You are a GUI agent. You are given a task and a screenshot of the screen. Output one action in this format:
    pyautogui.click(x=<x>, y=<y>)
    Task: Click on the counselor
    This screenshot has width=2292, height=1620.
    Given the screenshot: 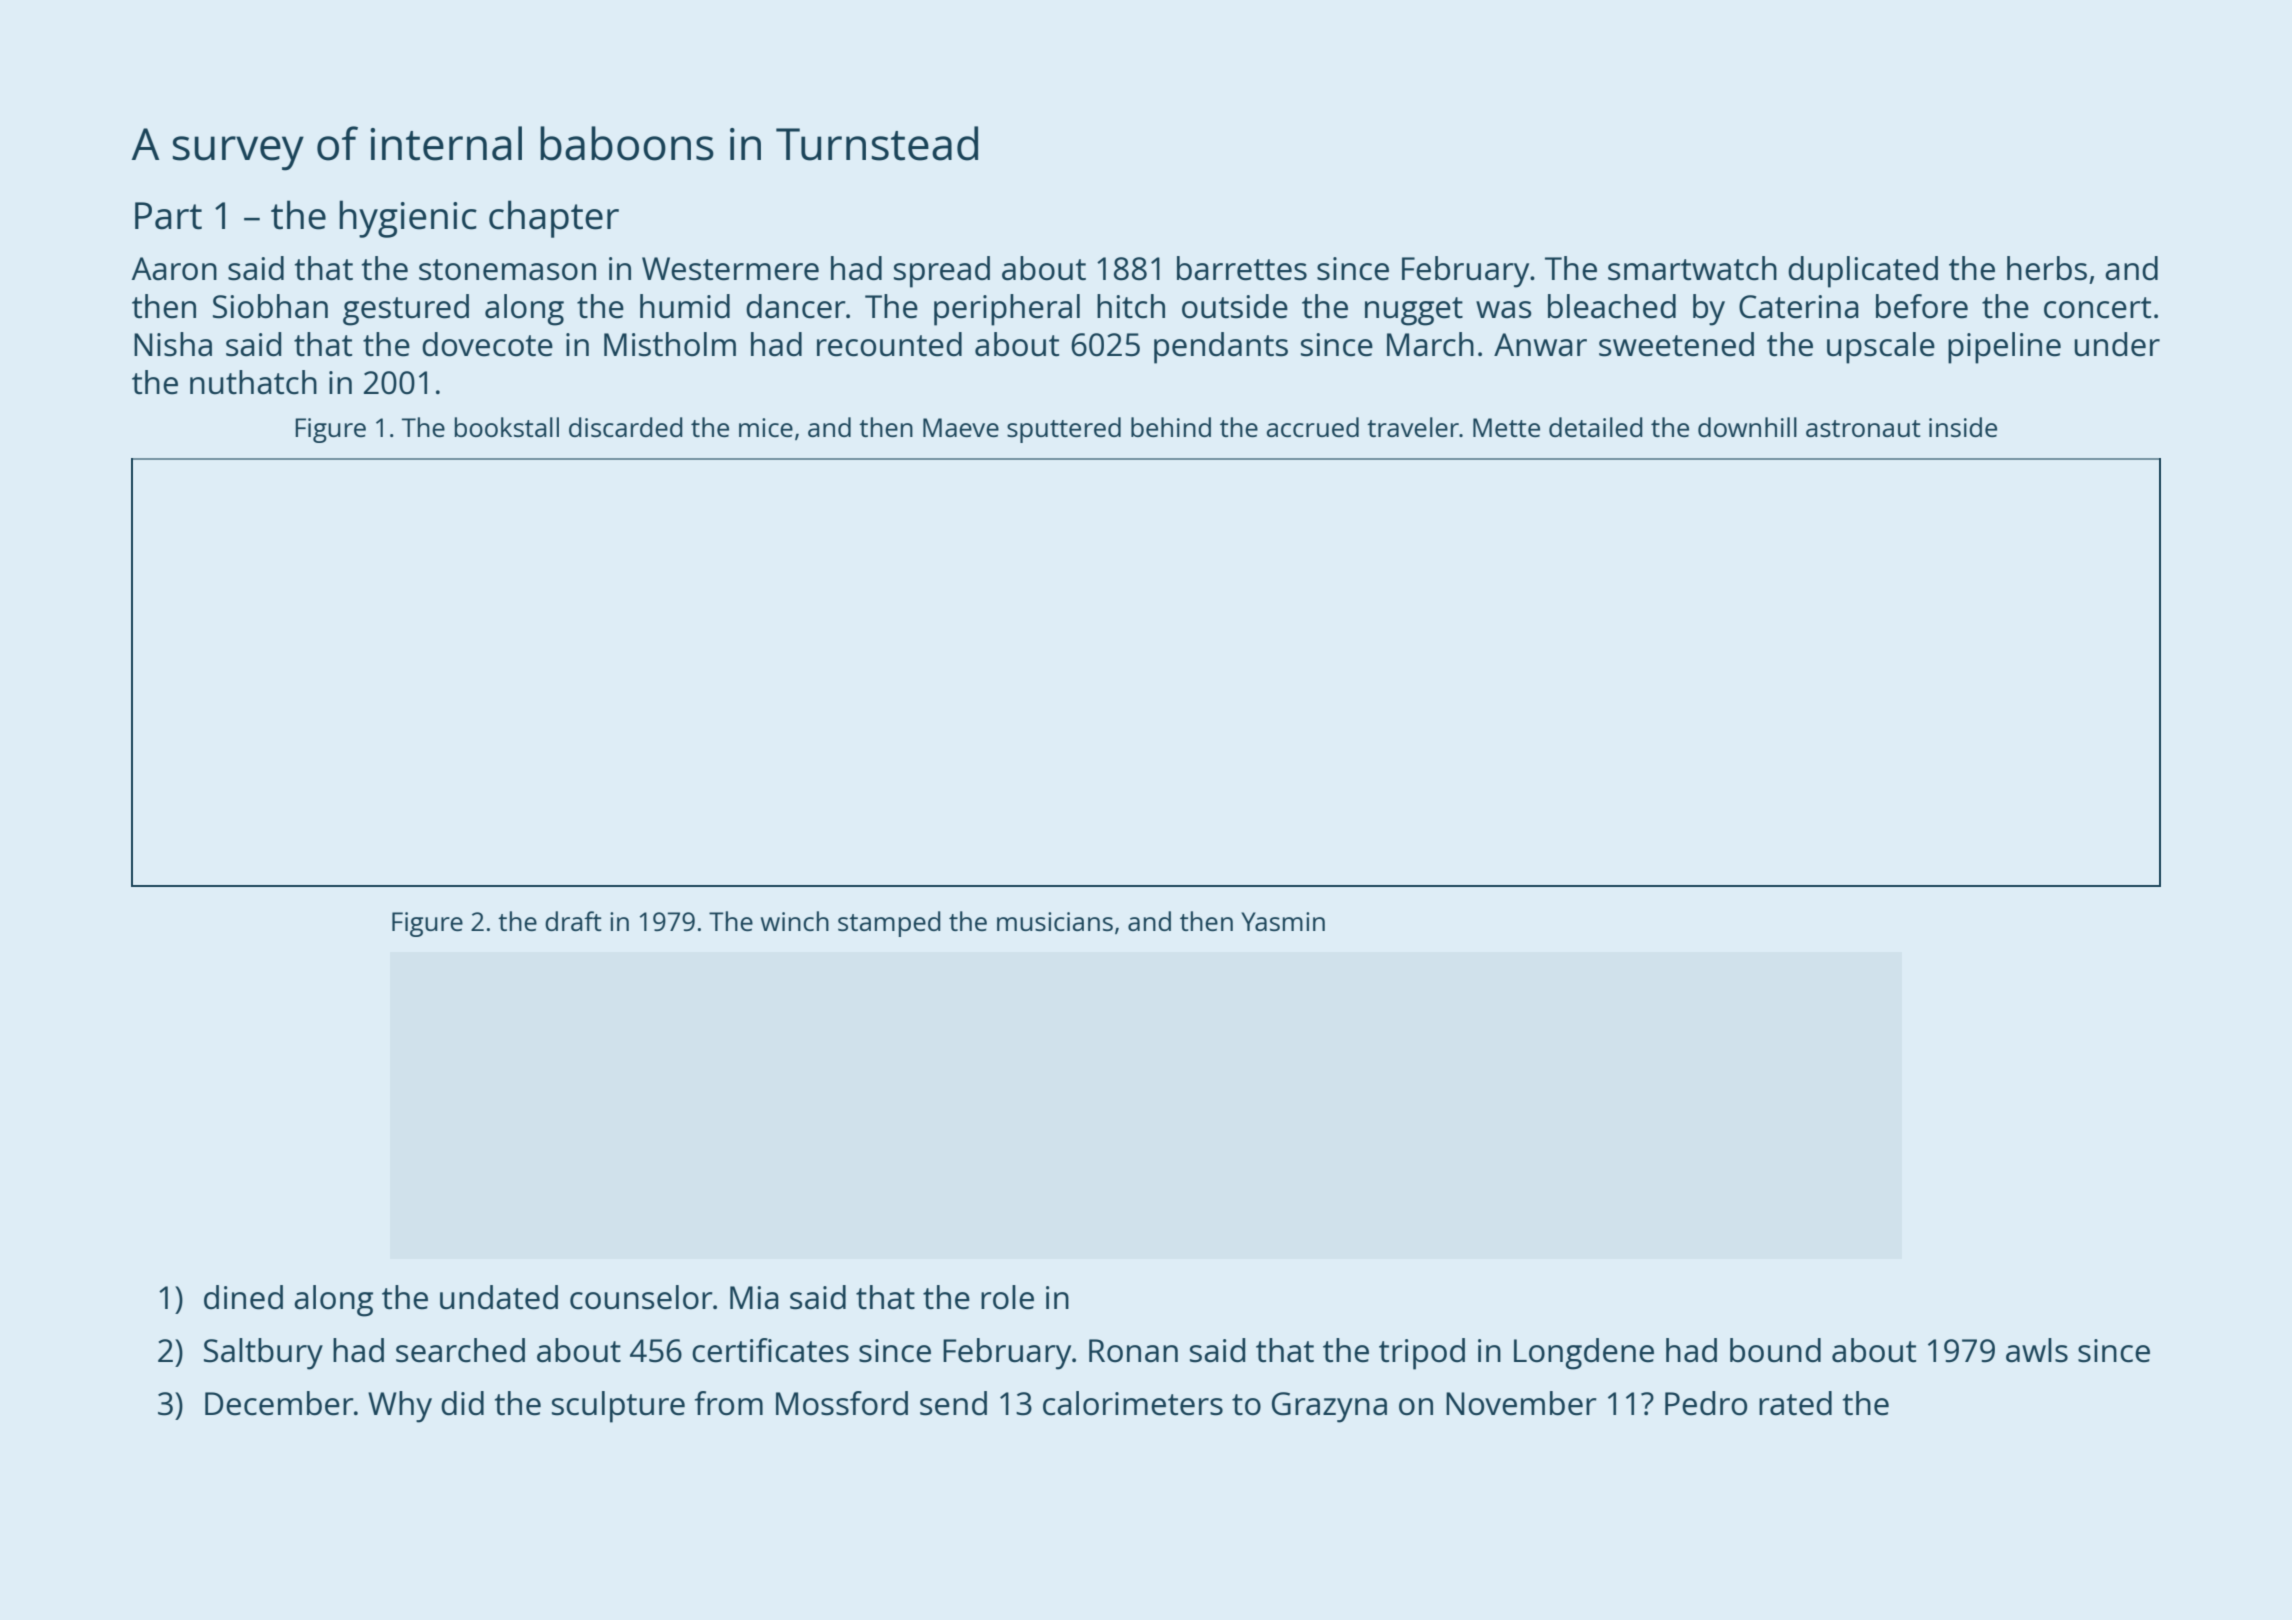 What is the action you would take?
    pyautogui.click(x=641, y=1297)
